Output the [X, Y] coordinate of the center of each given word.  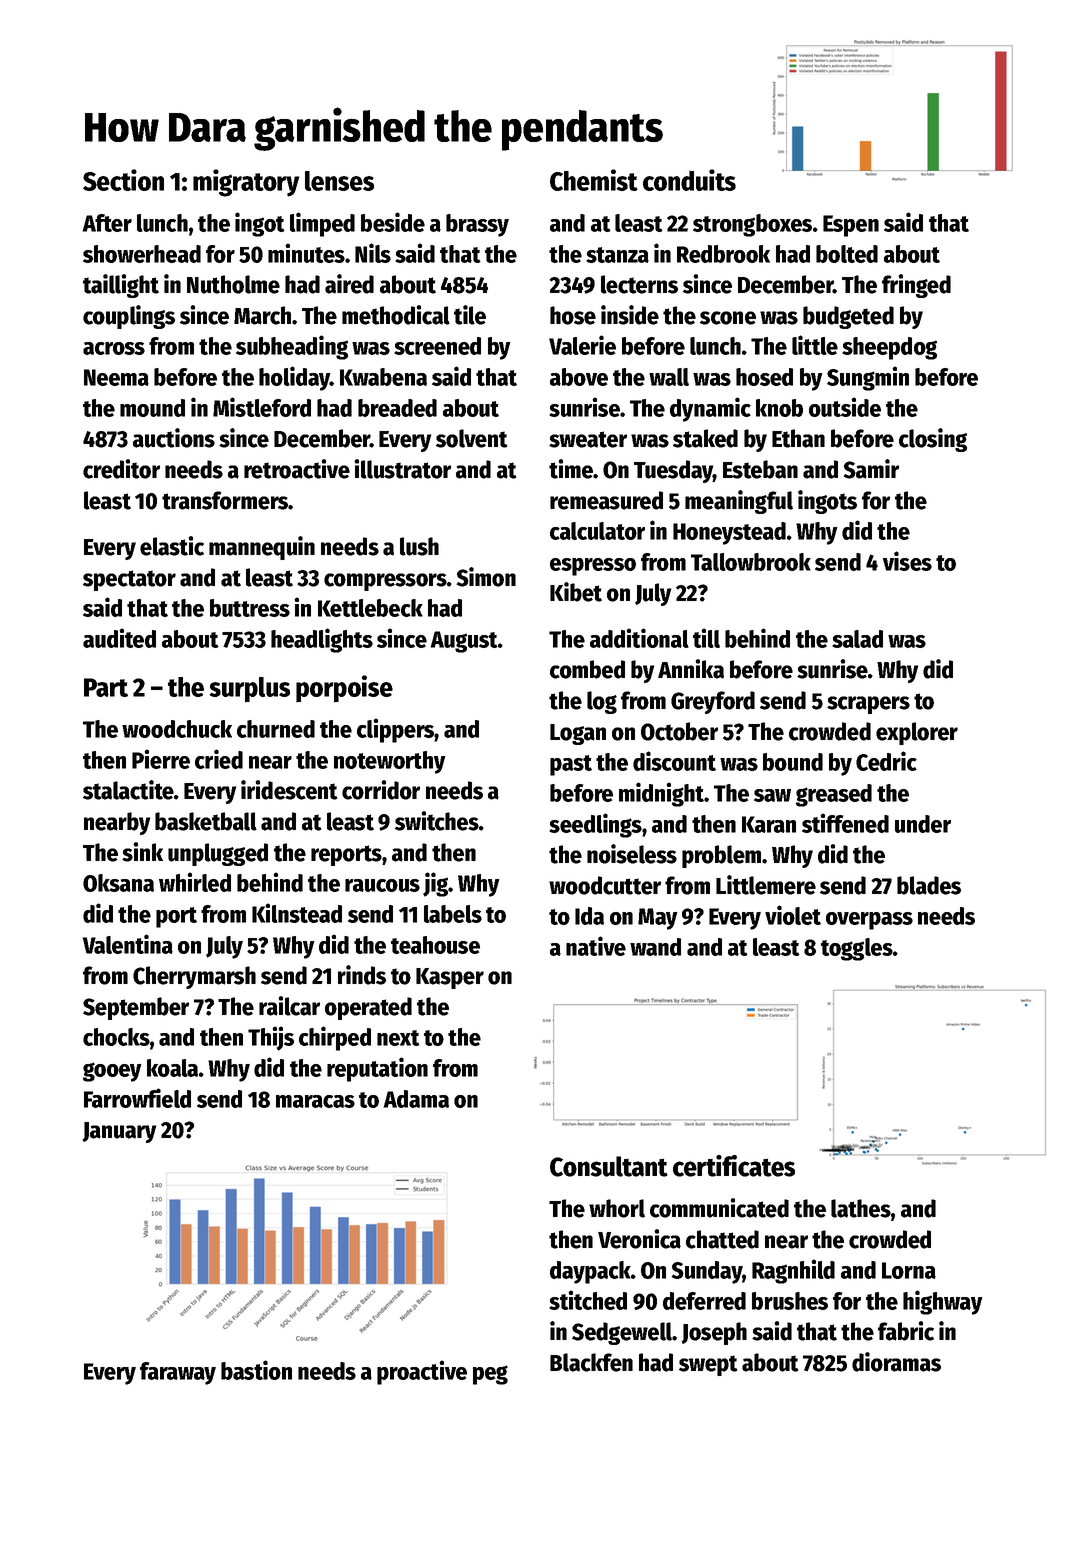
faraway [178, 1373]
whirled [195, 882]
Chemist [594, 180]
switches [437, 821]
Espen [851, 226]
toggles [857, 949]
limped [322, 224]
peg [490, 1375]
